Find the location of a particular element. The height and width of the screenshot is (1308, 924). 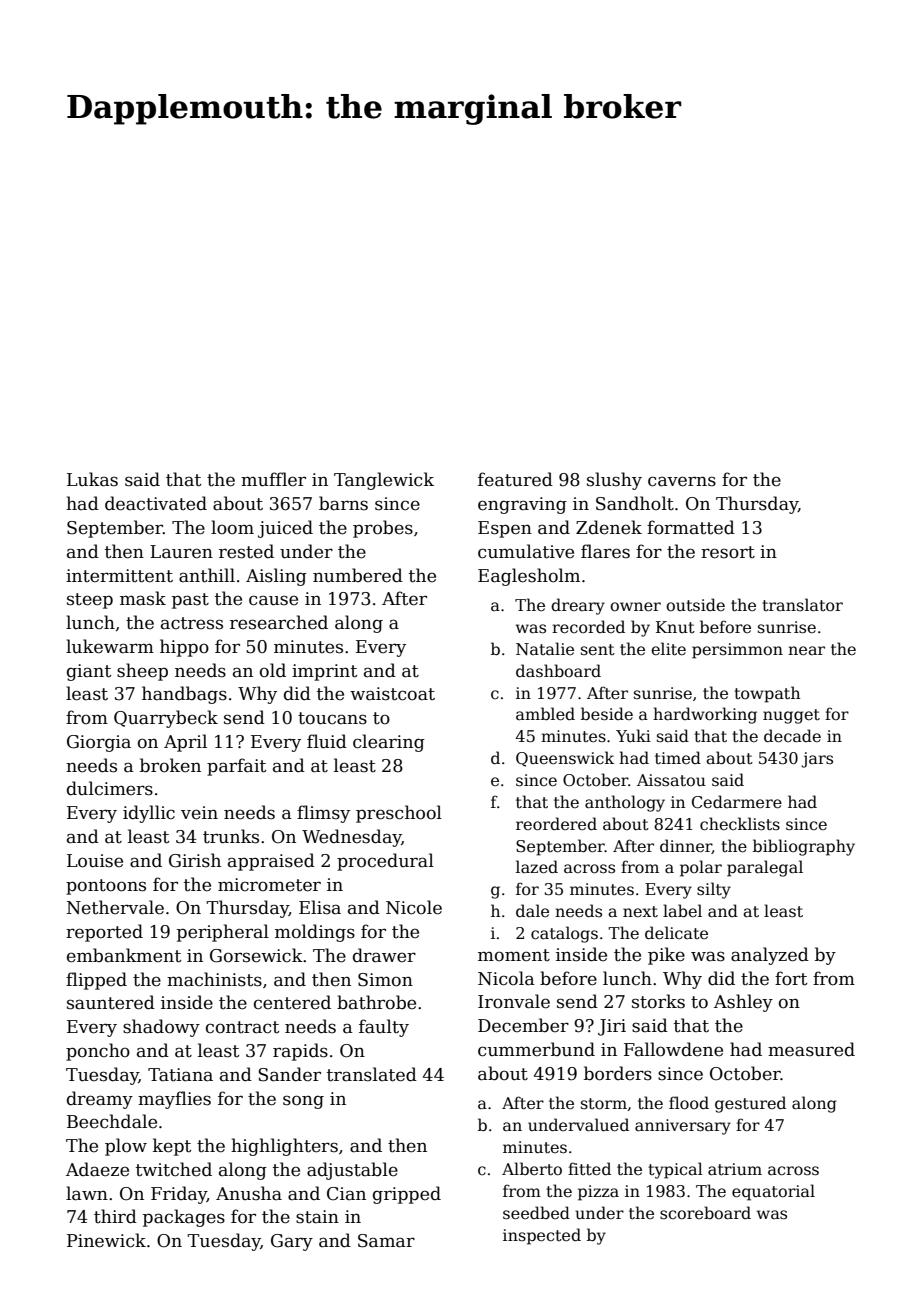

elite is located at coordinates (668, 648).
